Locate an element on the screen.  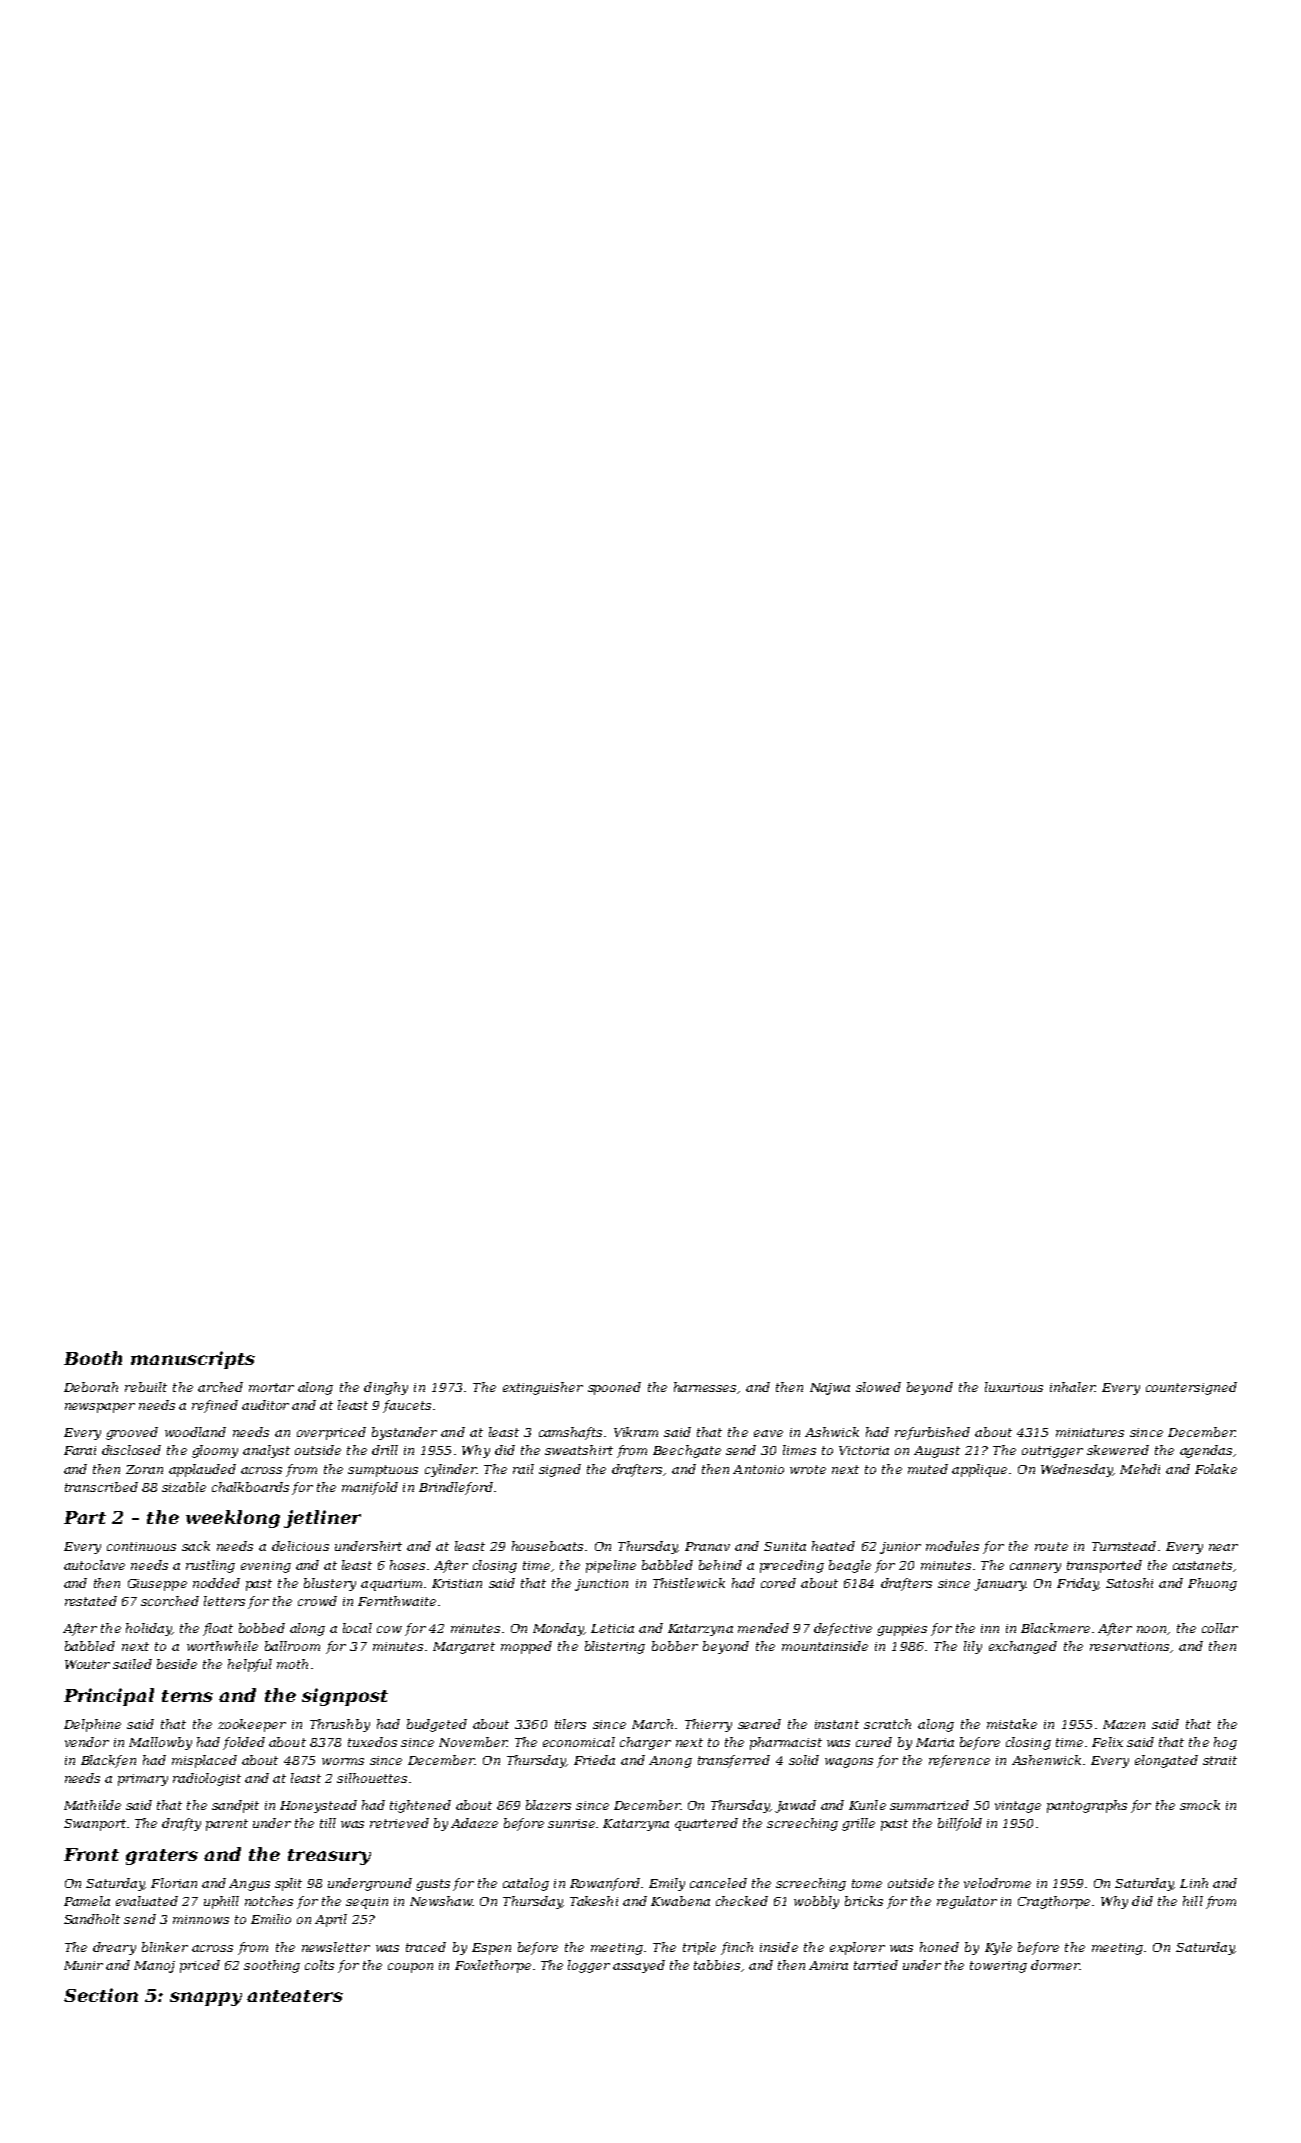
blinker is located at coordinates (165, 1947).
